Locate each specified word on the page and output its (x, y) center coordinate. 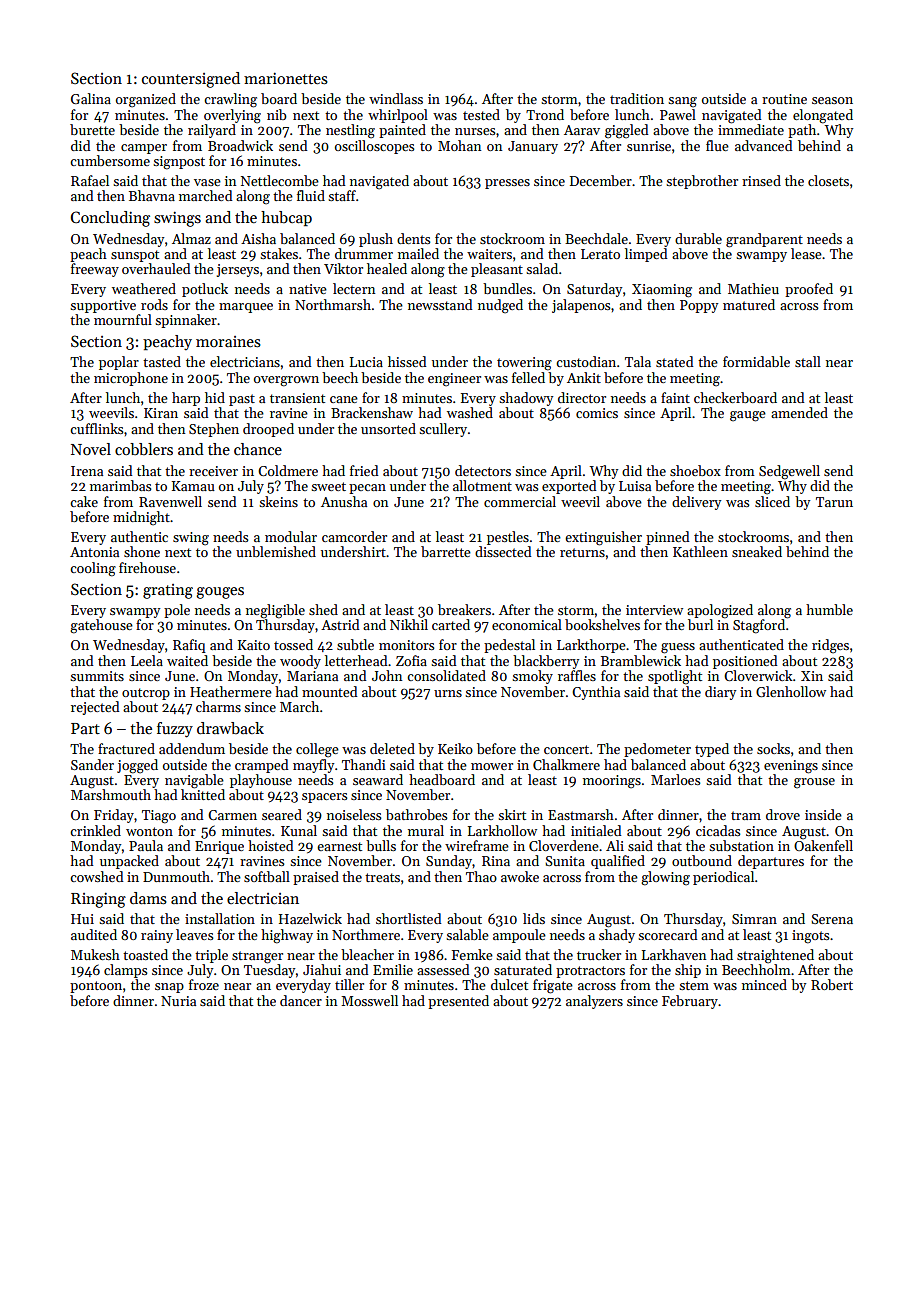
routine (784, 99)
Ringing (98, 900)
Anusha (344, 501)
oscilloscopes (374, 147)
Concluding (110, 219)
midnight (141, 518)
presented (458, 1002)
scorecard (668, 934)
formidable (756, 361)
